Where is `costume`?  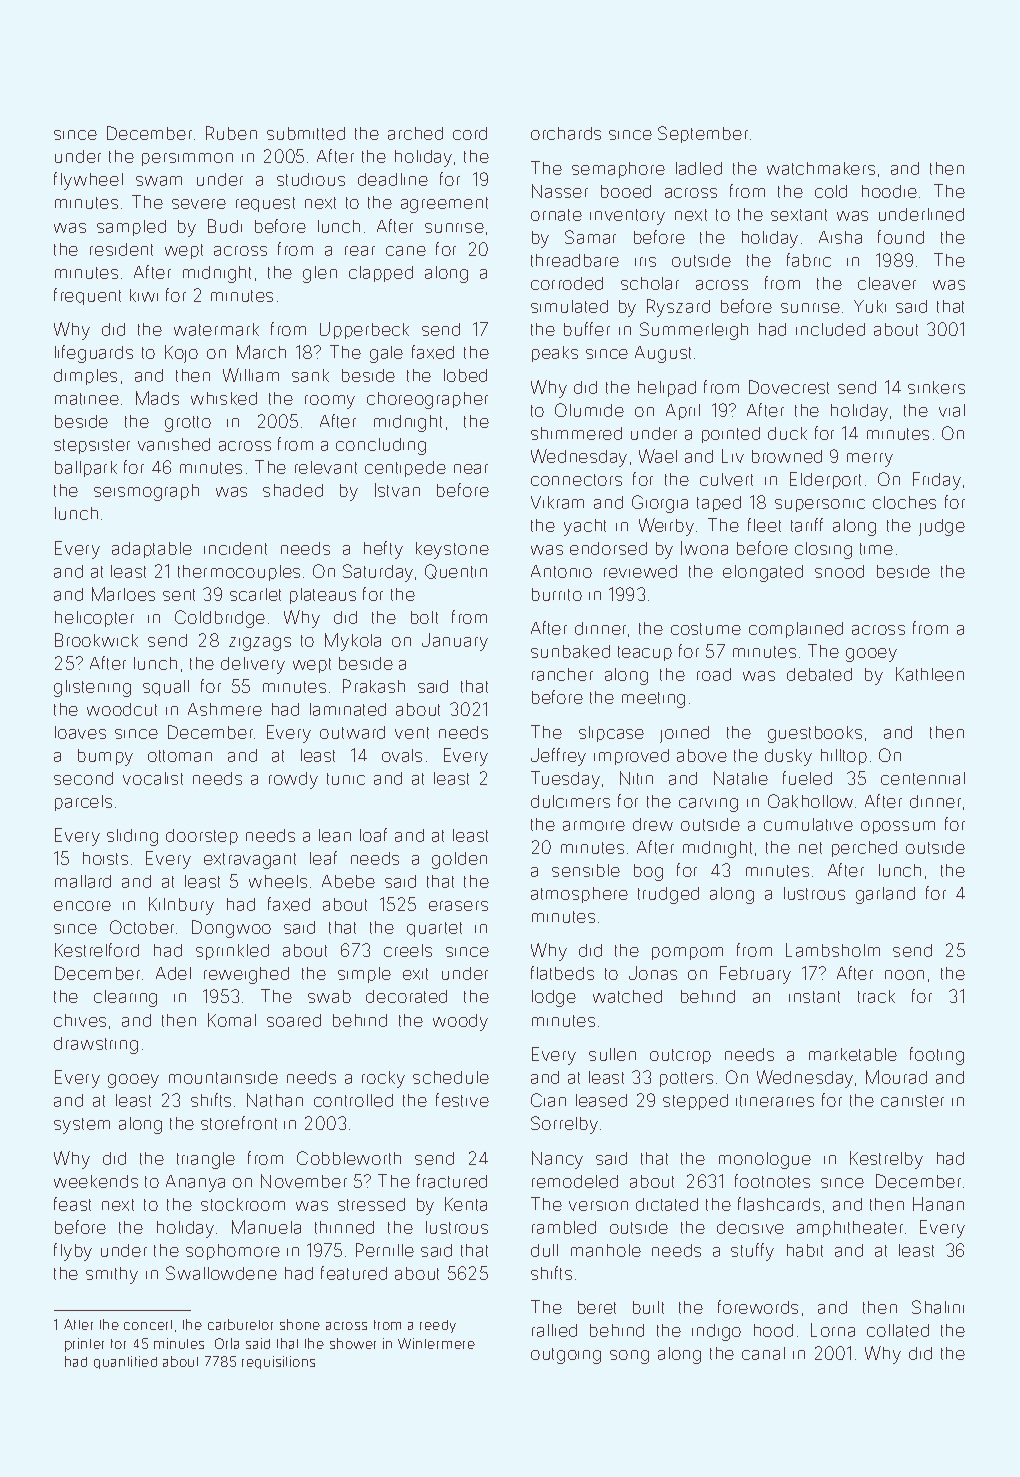
costume is located at coordinates (706, 629).
